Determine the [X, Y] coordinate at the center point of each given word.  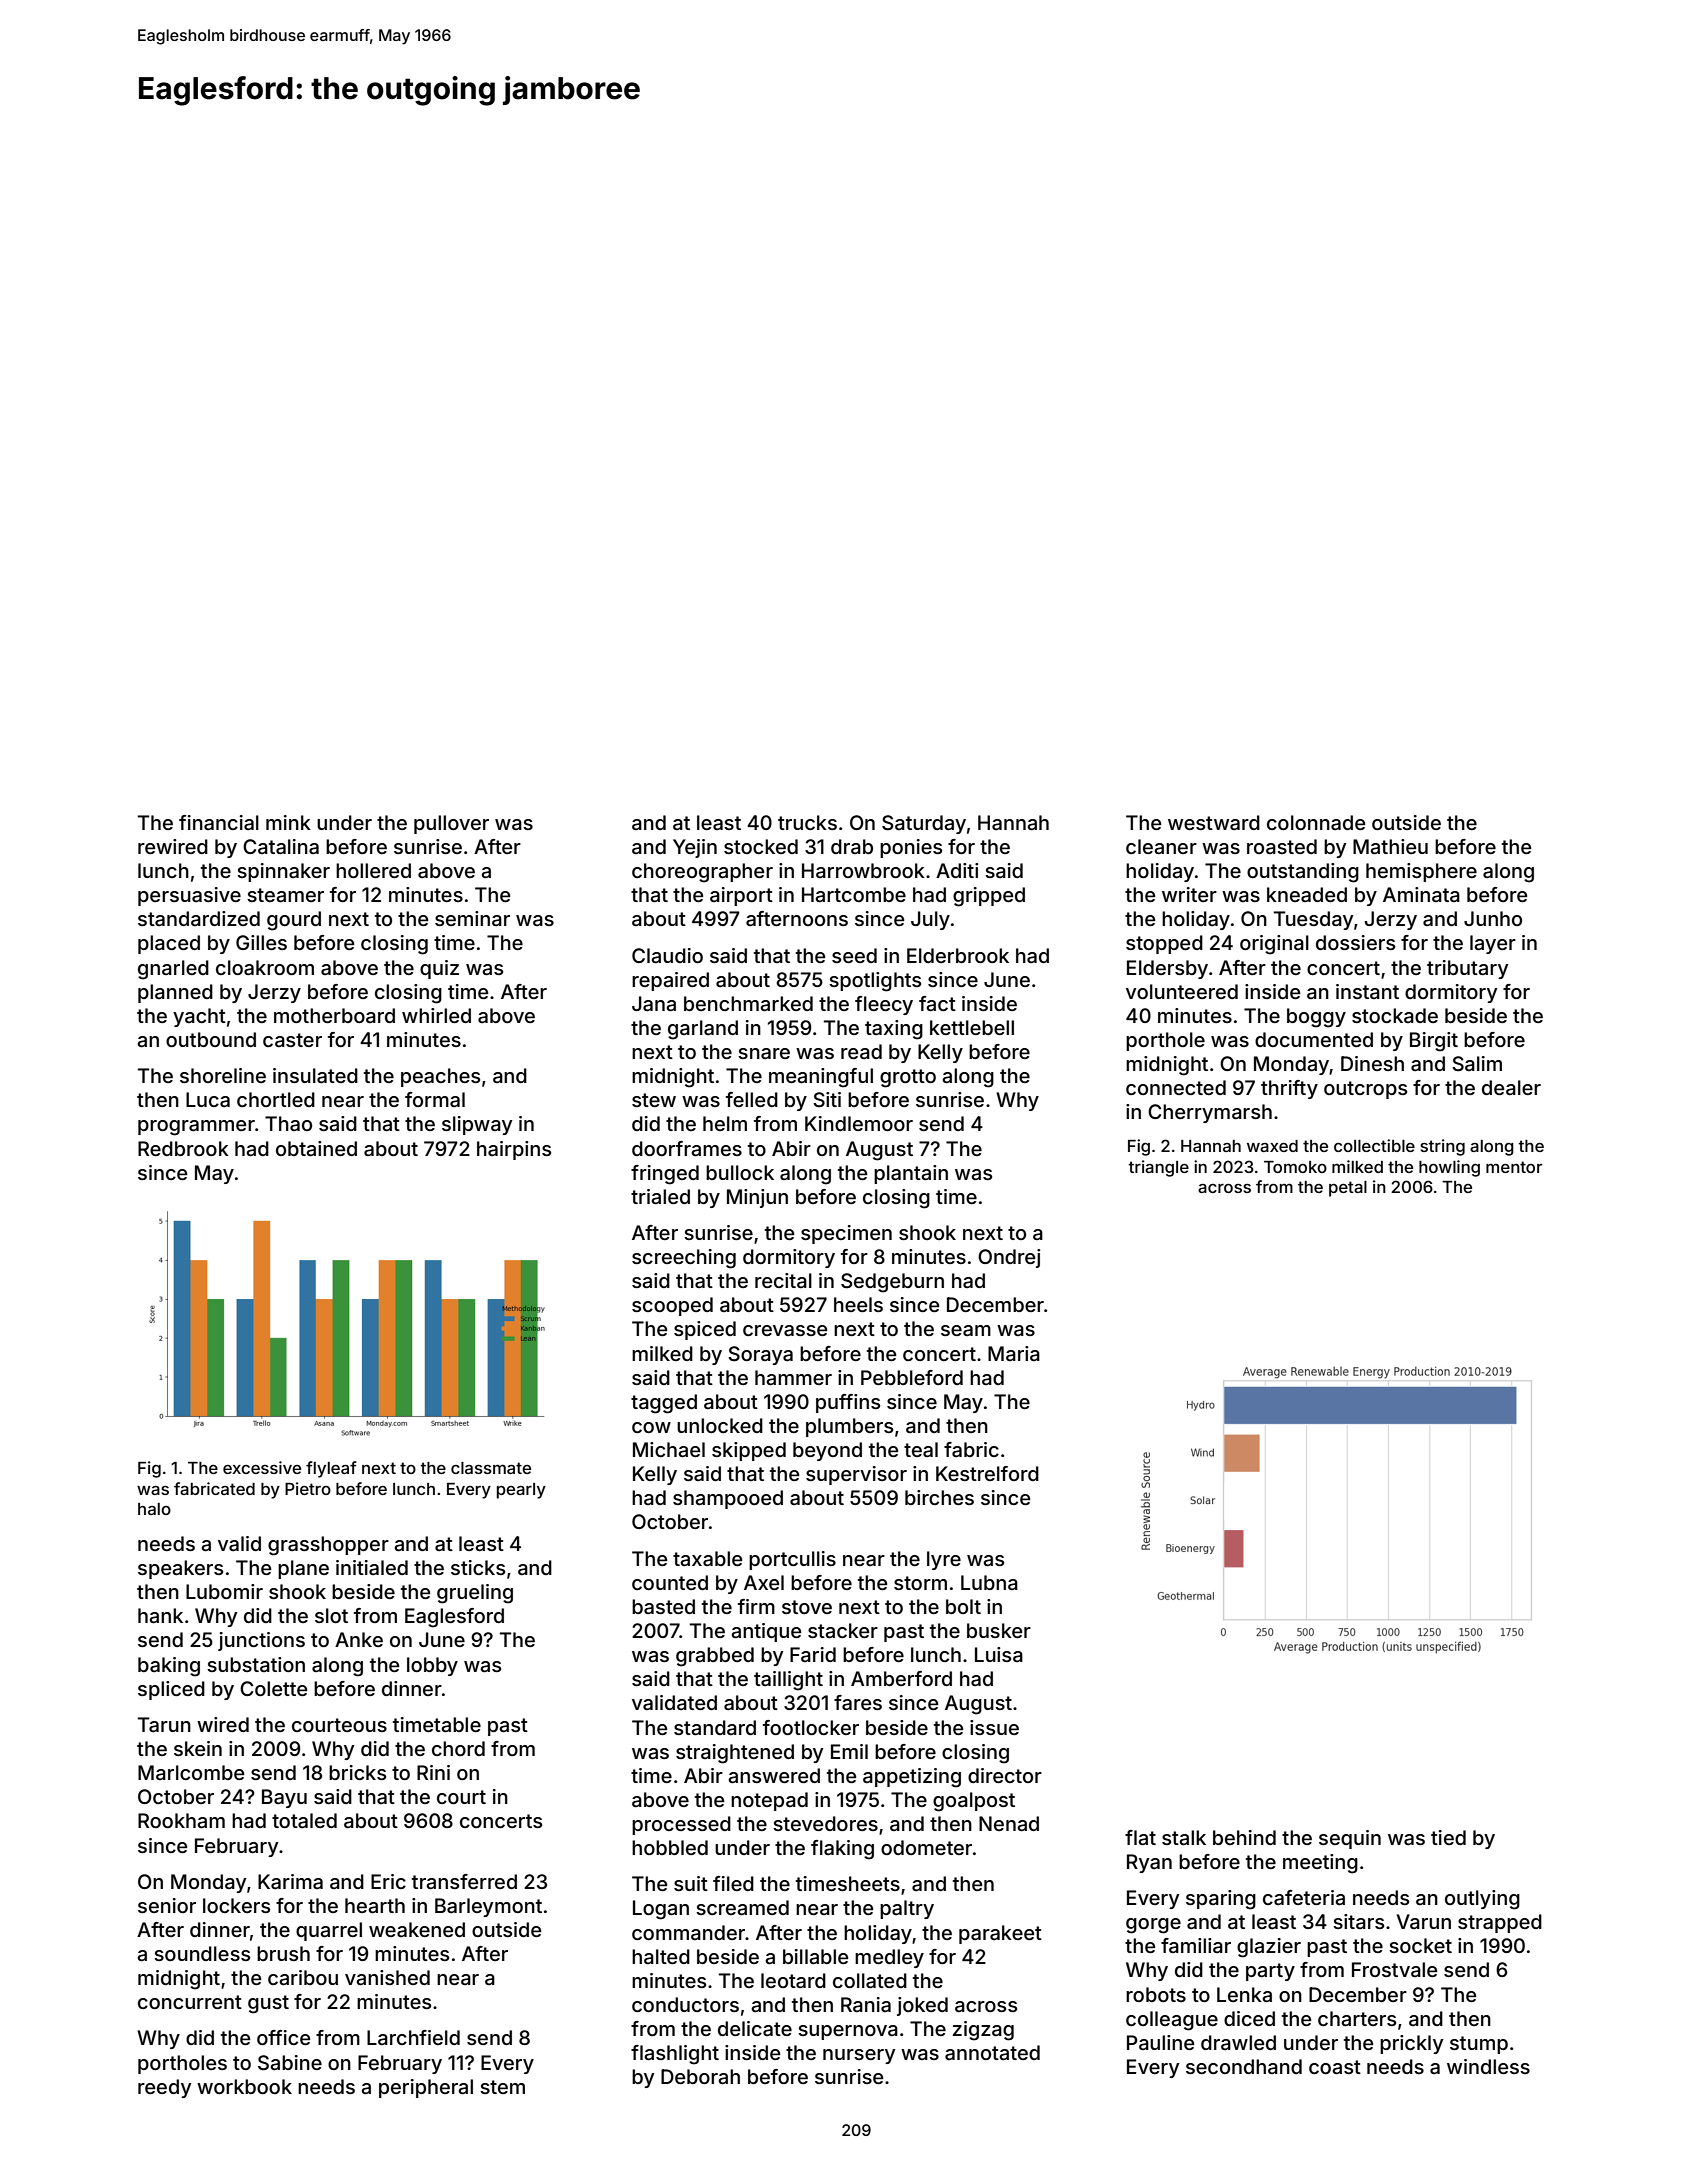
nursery [859, 2056]
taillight [788, 1681]
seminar [472, 918]
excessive [262, 1467]
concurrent [190, 2002]
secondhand [1244, 2066]
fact [937, 1004]
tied [1448, 1837]
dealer [1511, 1087]
